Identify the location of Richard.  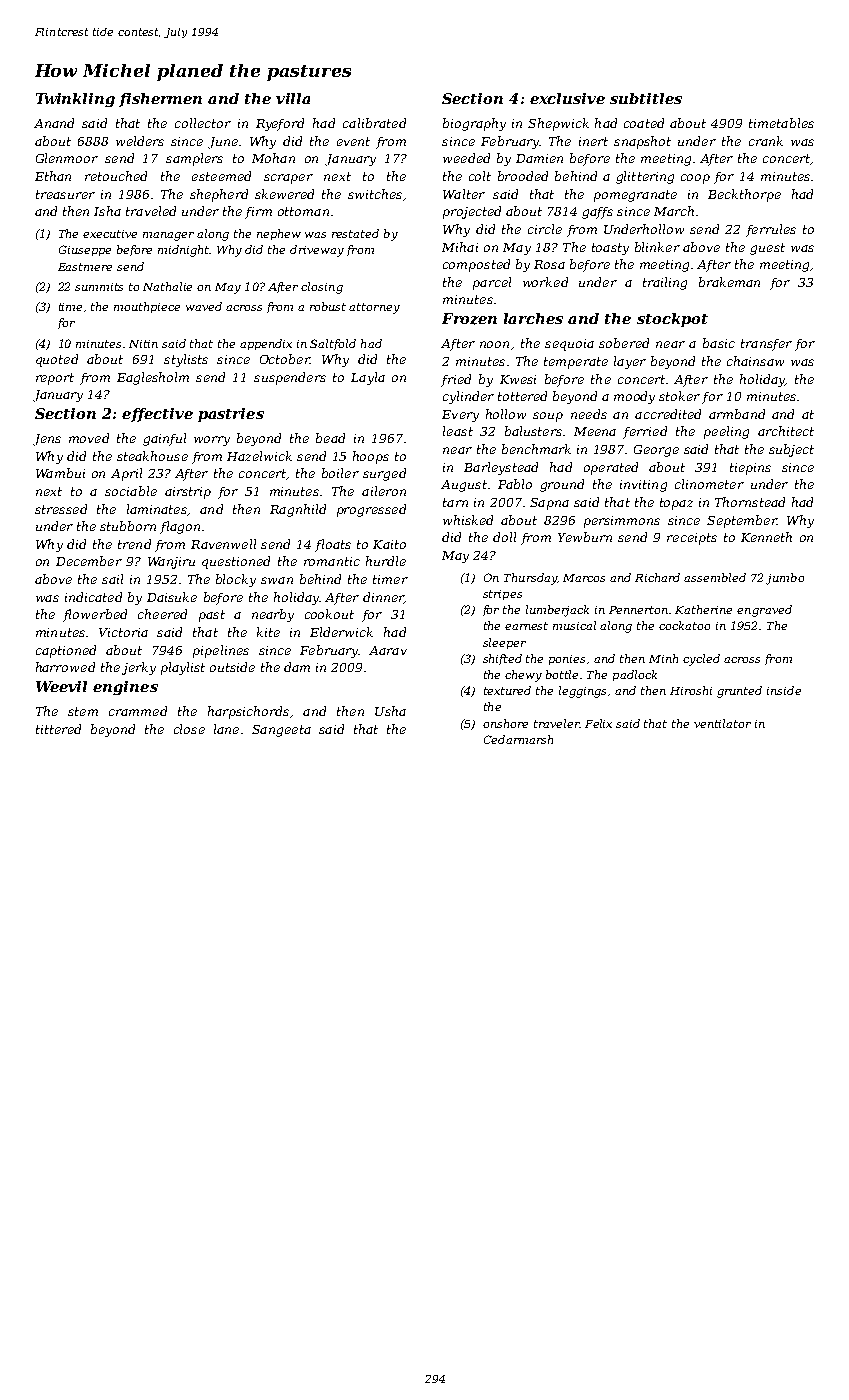
(657, 577).
